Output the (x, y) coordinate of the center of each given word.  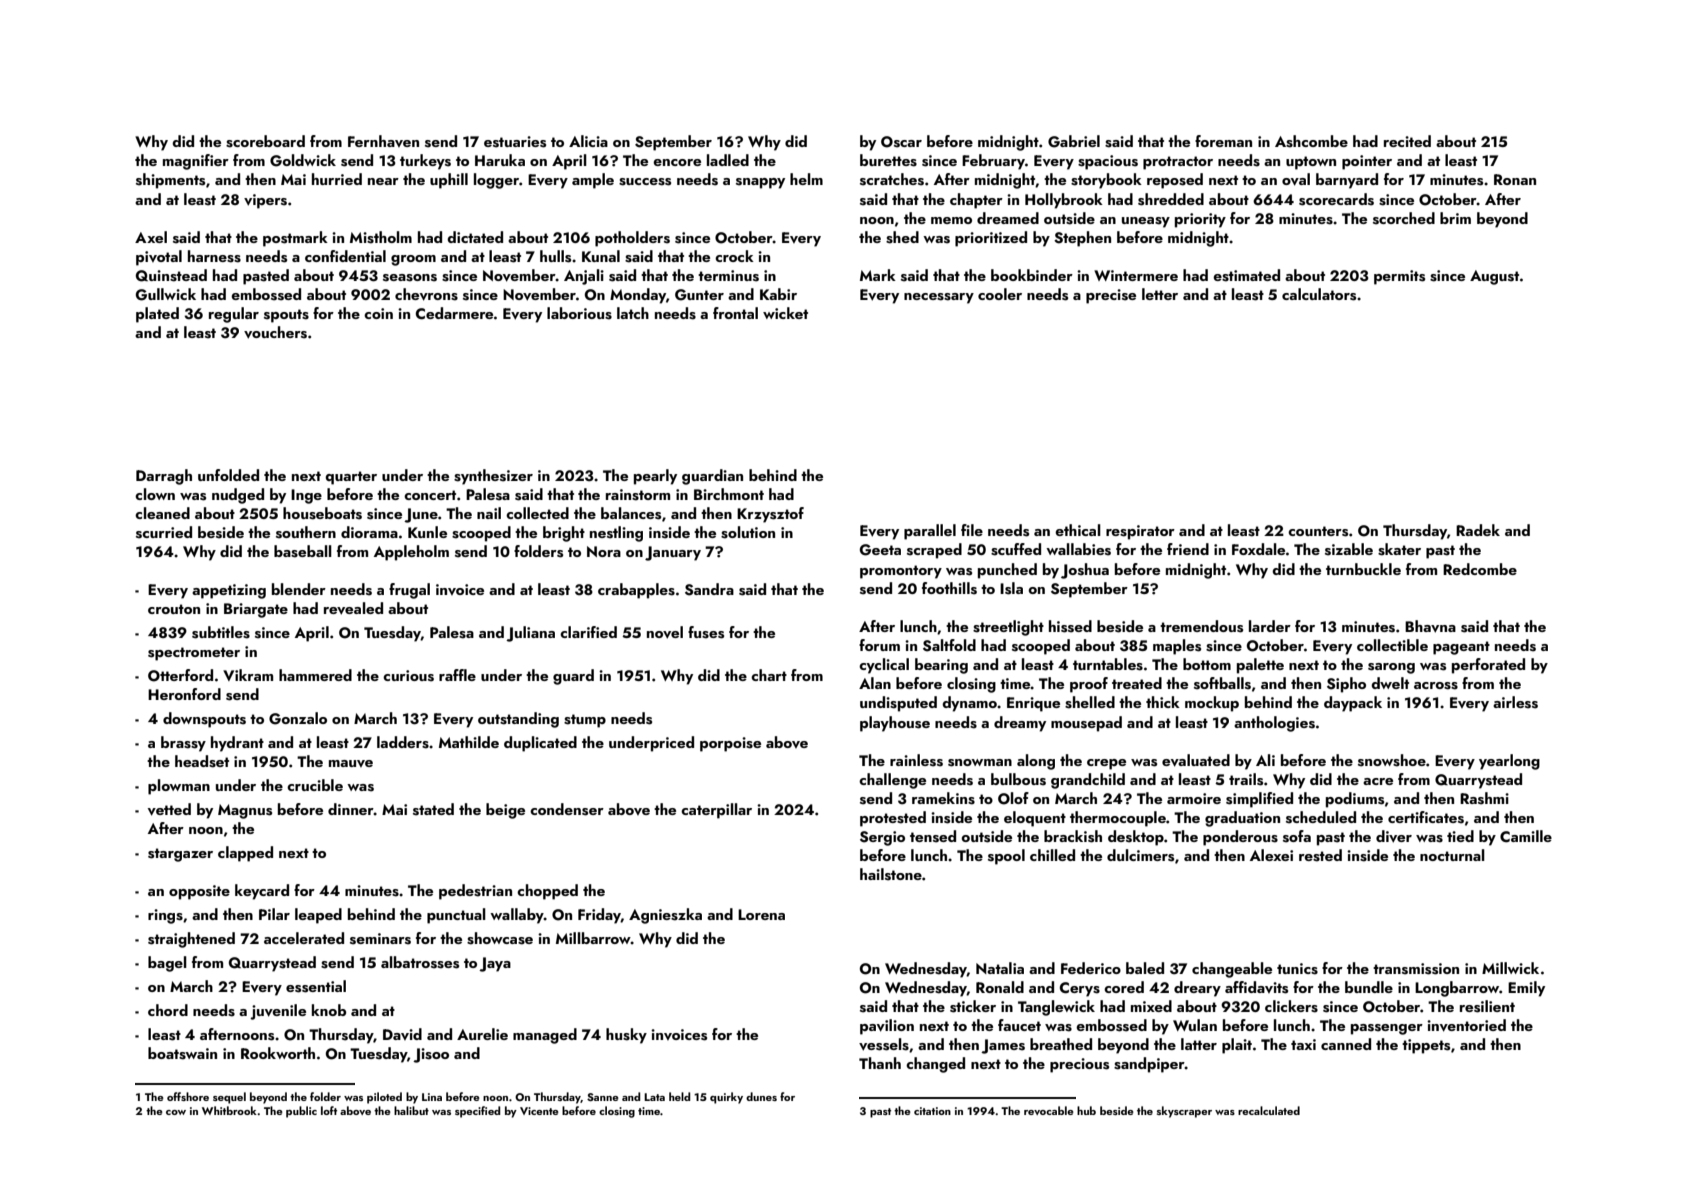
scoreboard (265, 141)
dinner (351, 809)
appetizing (229, 591)
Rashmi (1484, 798)
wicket (785, 313)
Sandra (709, 589)
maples (1177, 647)
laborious (579, 313)
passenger (1387, 1029)
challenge (892, 781)
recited (1407, 141)
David (402, 1034)
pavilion (887, 1027)
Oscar (901, 142)
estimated (1246, 275)
